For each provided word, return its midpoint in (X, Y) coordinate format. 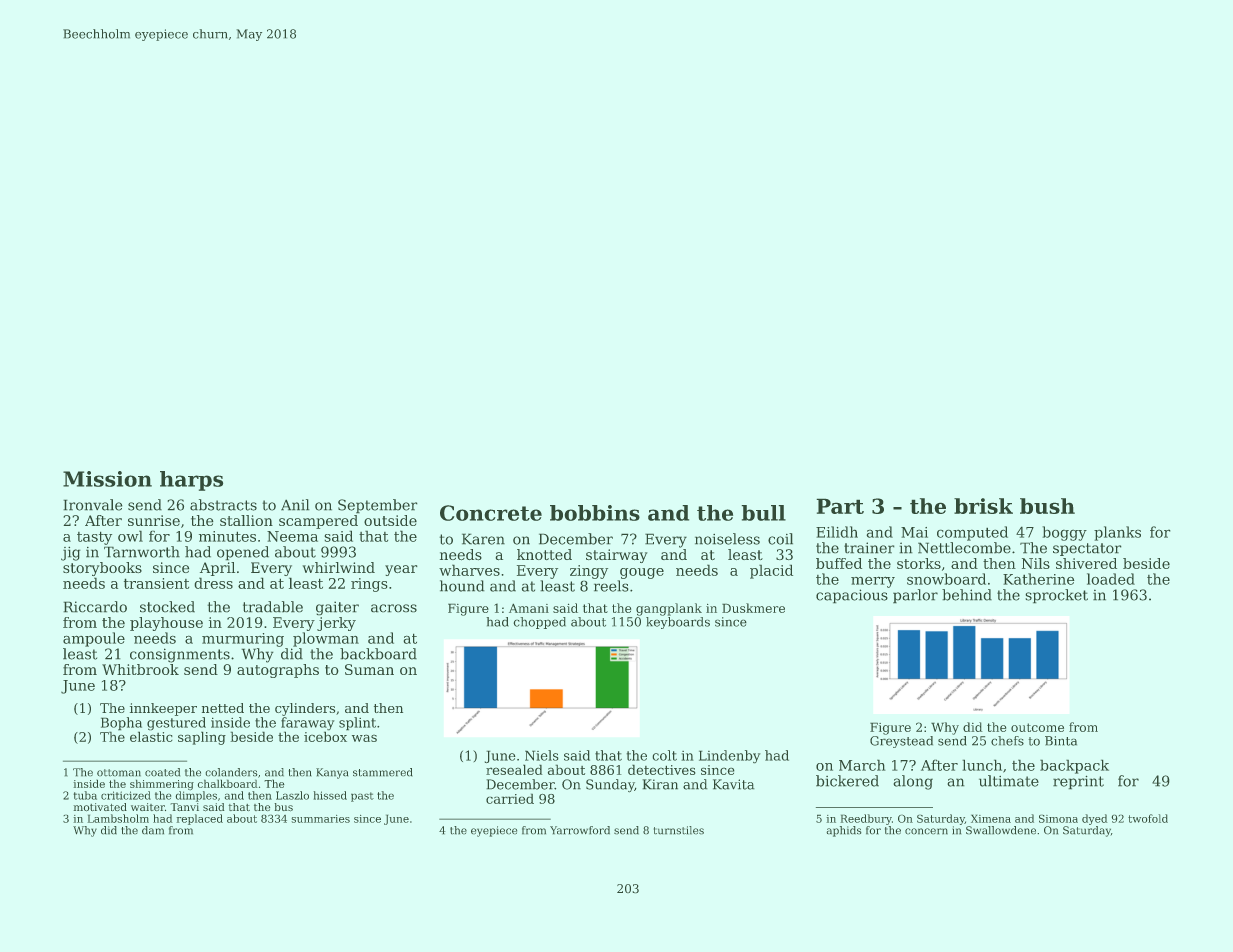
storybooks (102, 569)
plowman (326, 639)
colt (664, 755)
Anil (295, 505)
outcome (1037, 727)
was (364, 738)
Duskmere (753, 608)
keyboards (678, 623)
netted (223, 708)
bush (1047, 506)
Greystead (901, 742)
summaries (320, 819)
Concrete (491, 513)
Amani (529, 608)
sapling (202, 738)
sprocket (1056, 596)
